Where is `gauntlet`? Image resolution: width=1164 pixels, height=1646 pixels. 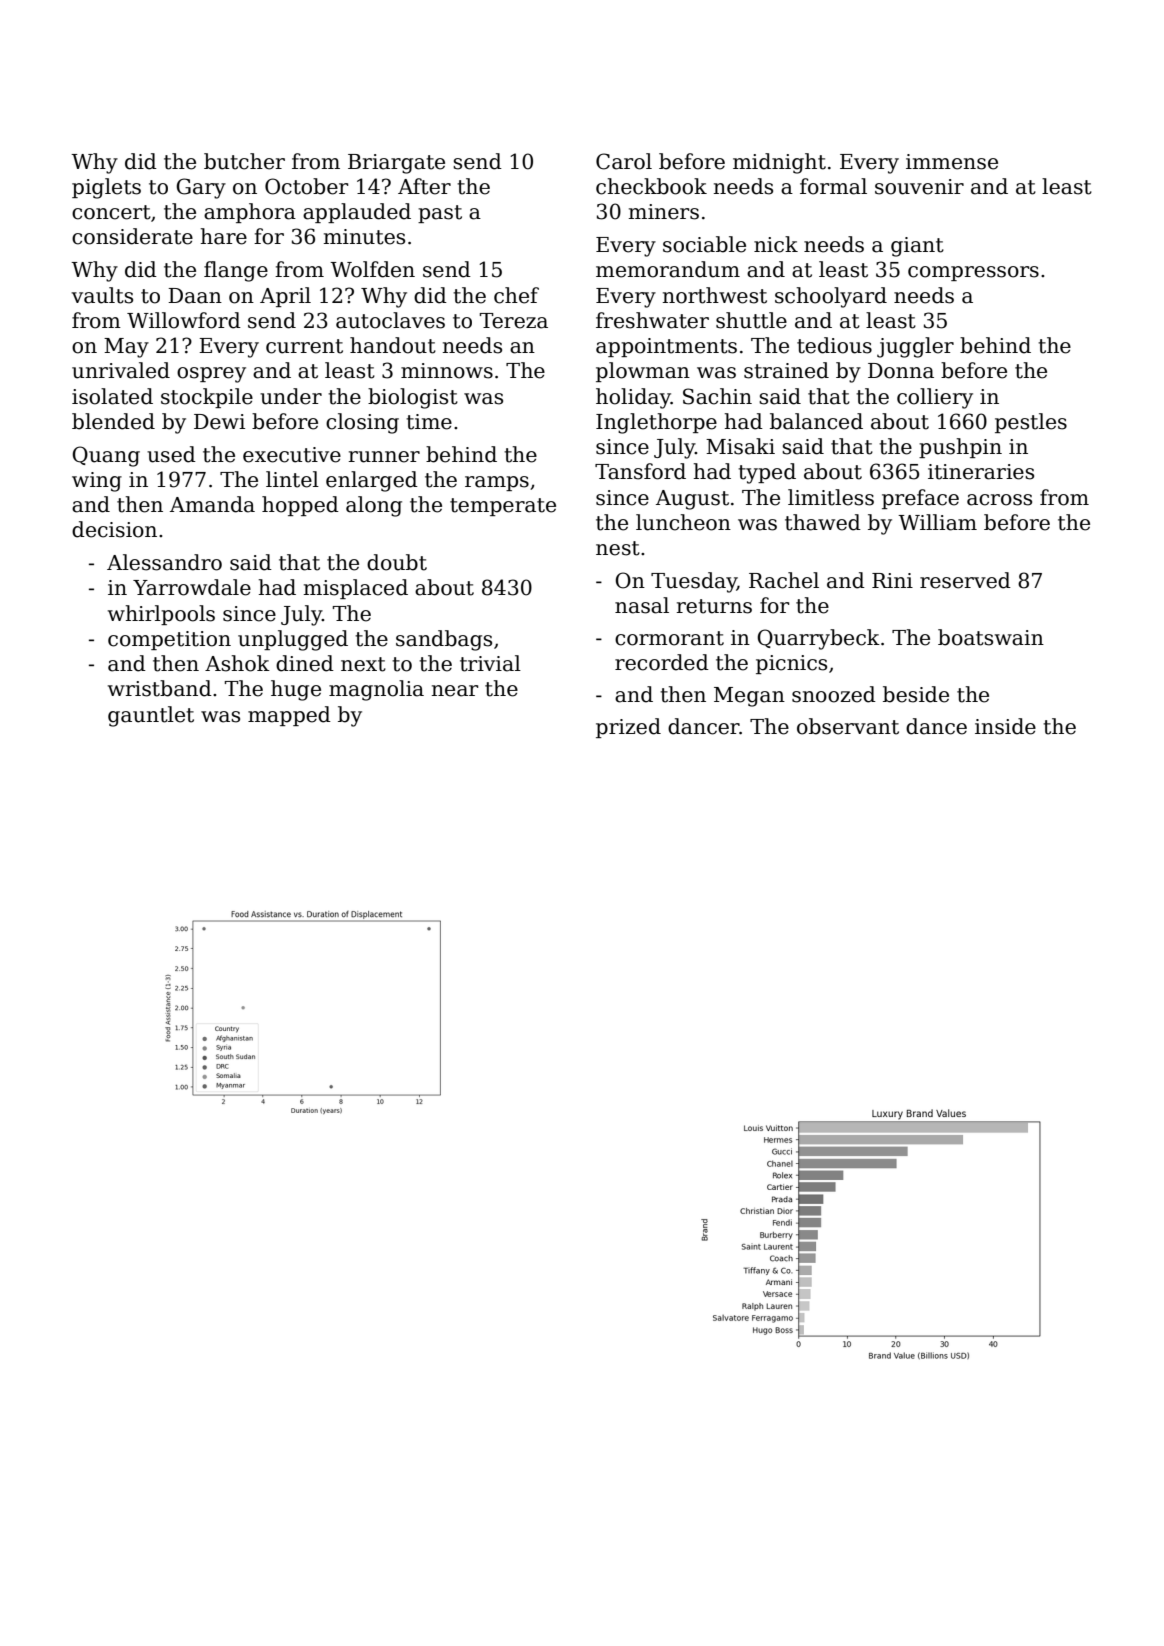
gauntlet is located at coordinates (151, 716).
